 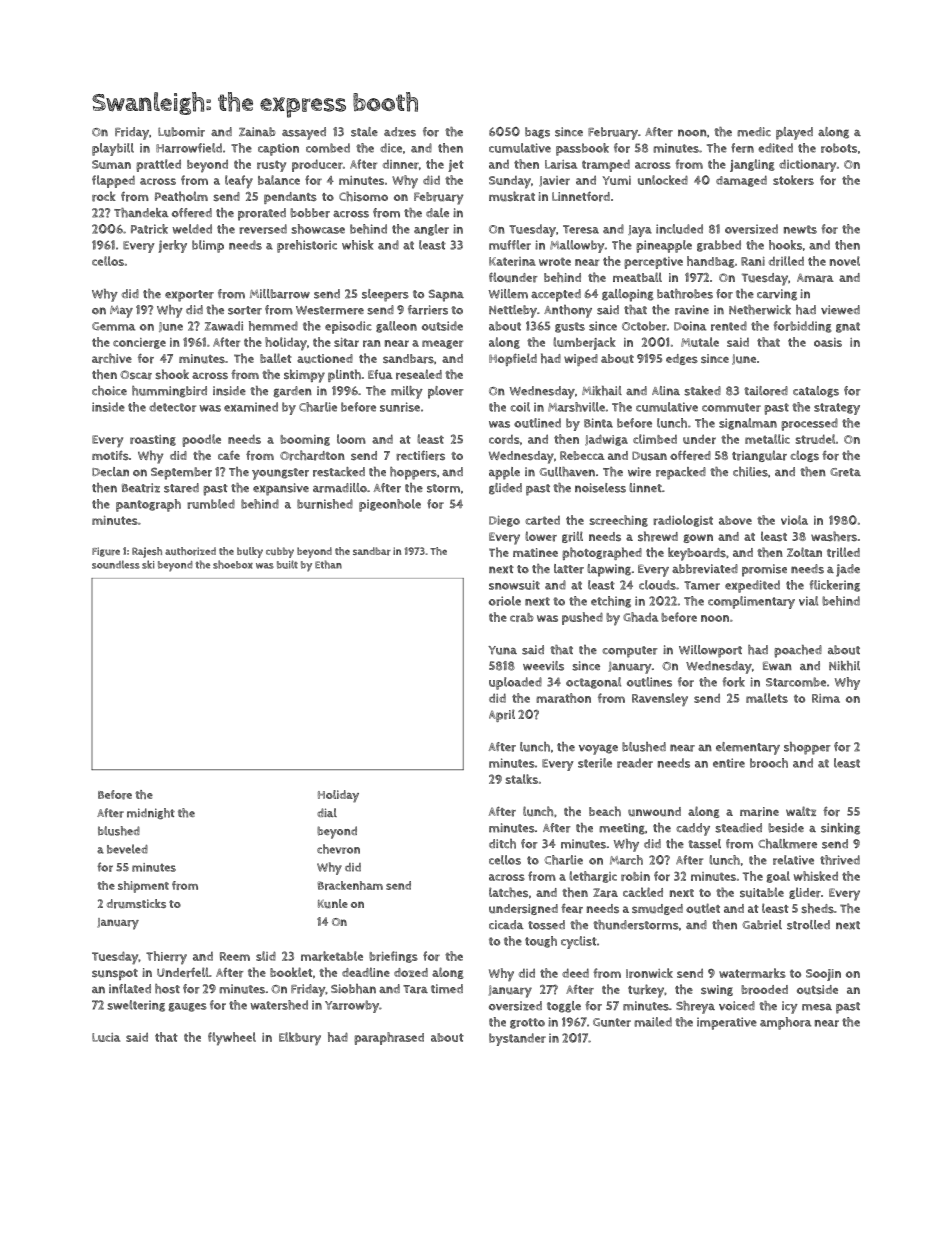 I want to click on imperative, so click(x=727, y=1023).
